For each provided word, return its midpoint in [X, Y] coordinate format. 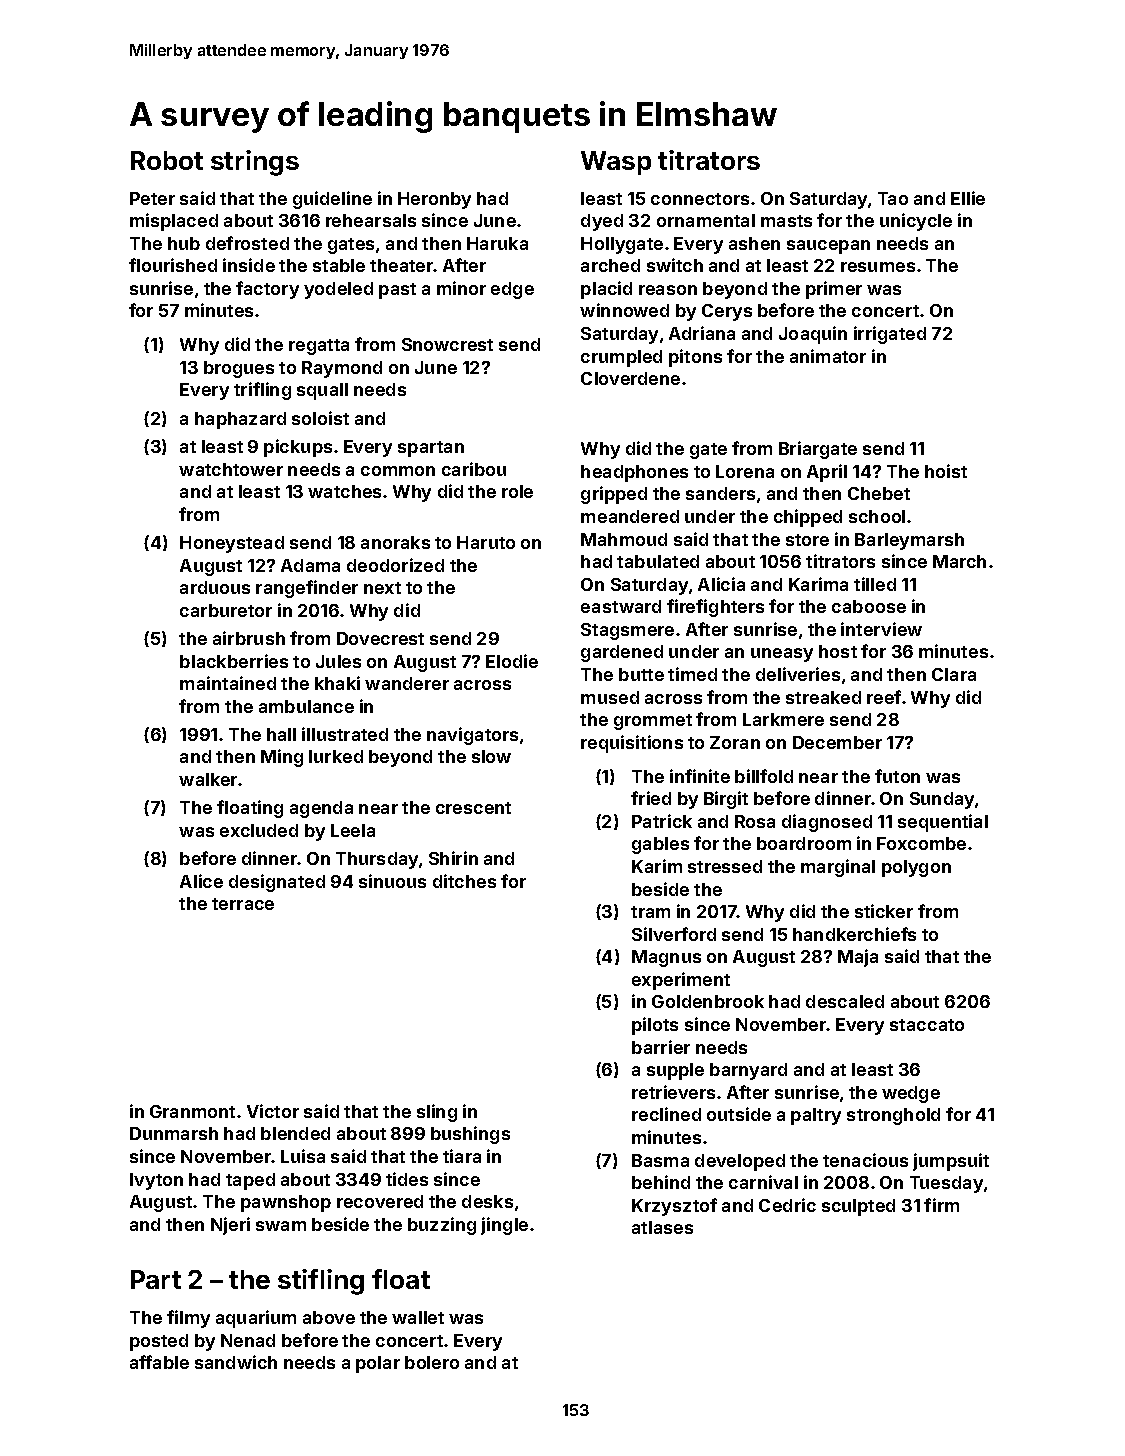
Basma [660, 1160]
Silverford [674, 934]
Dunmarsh [174, 1133]
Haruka [497, 243]
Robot [167, 160]
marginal [838, 868]
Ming [282, 758]
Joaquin [813, 335]
